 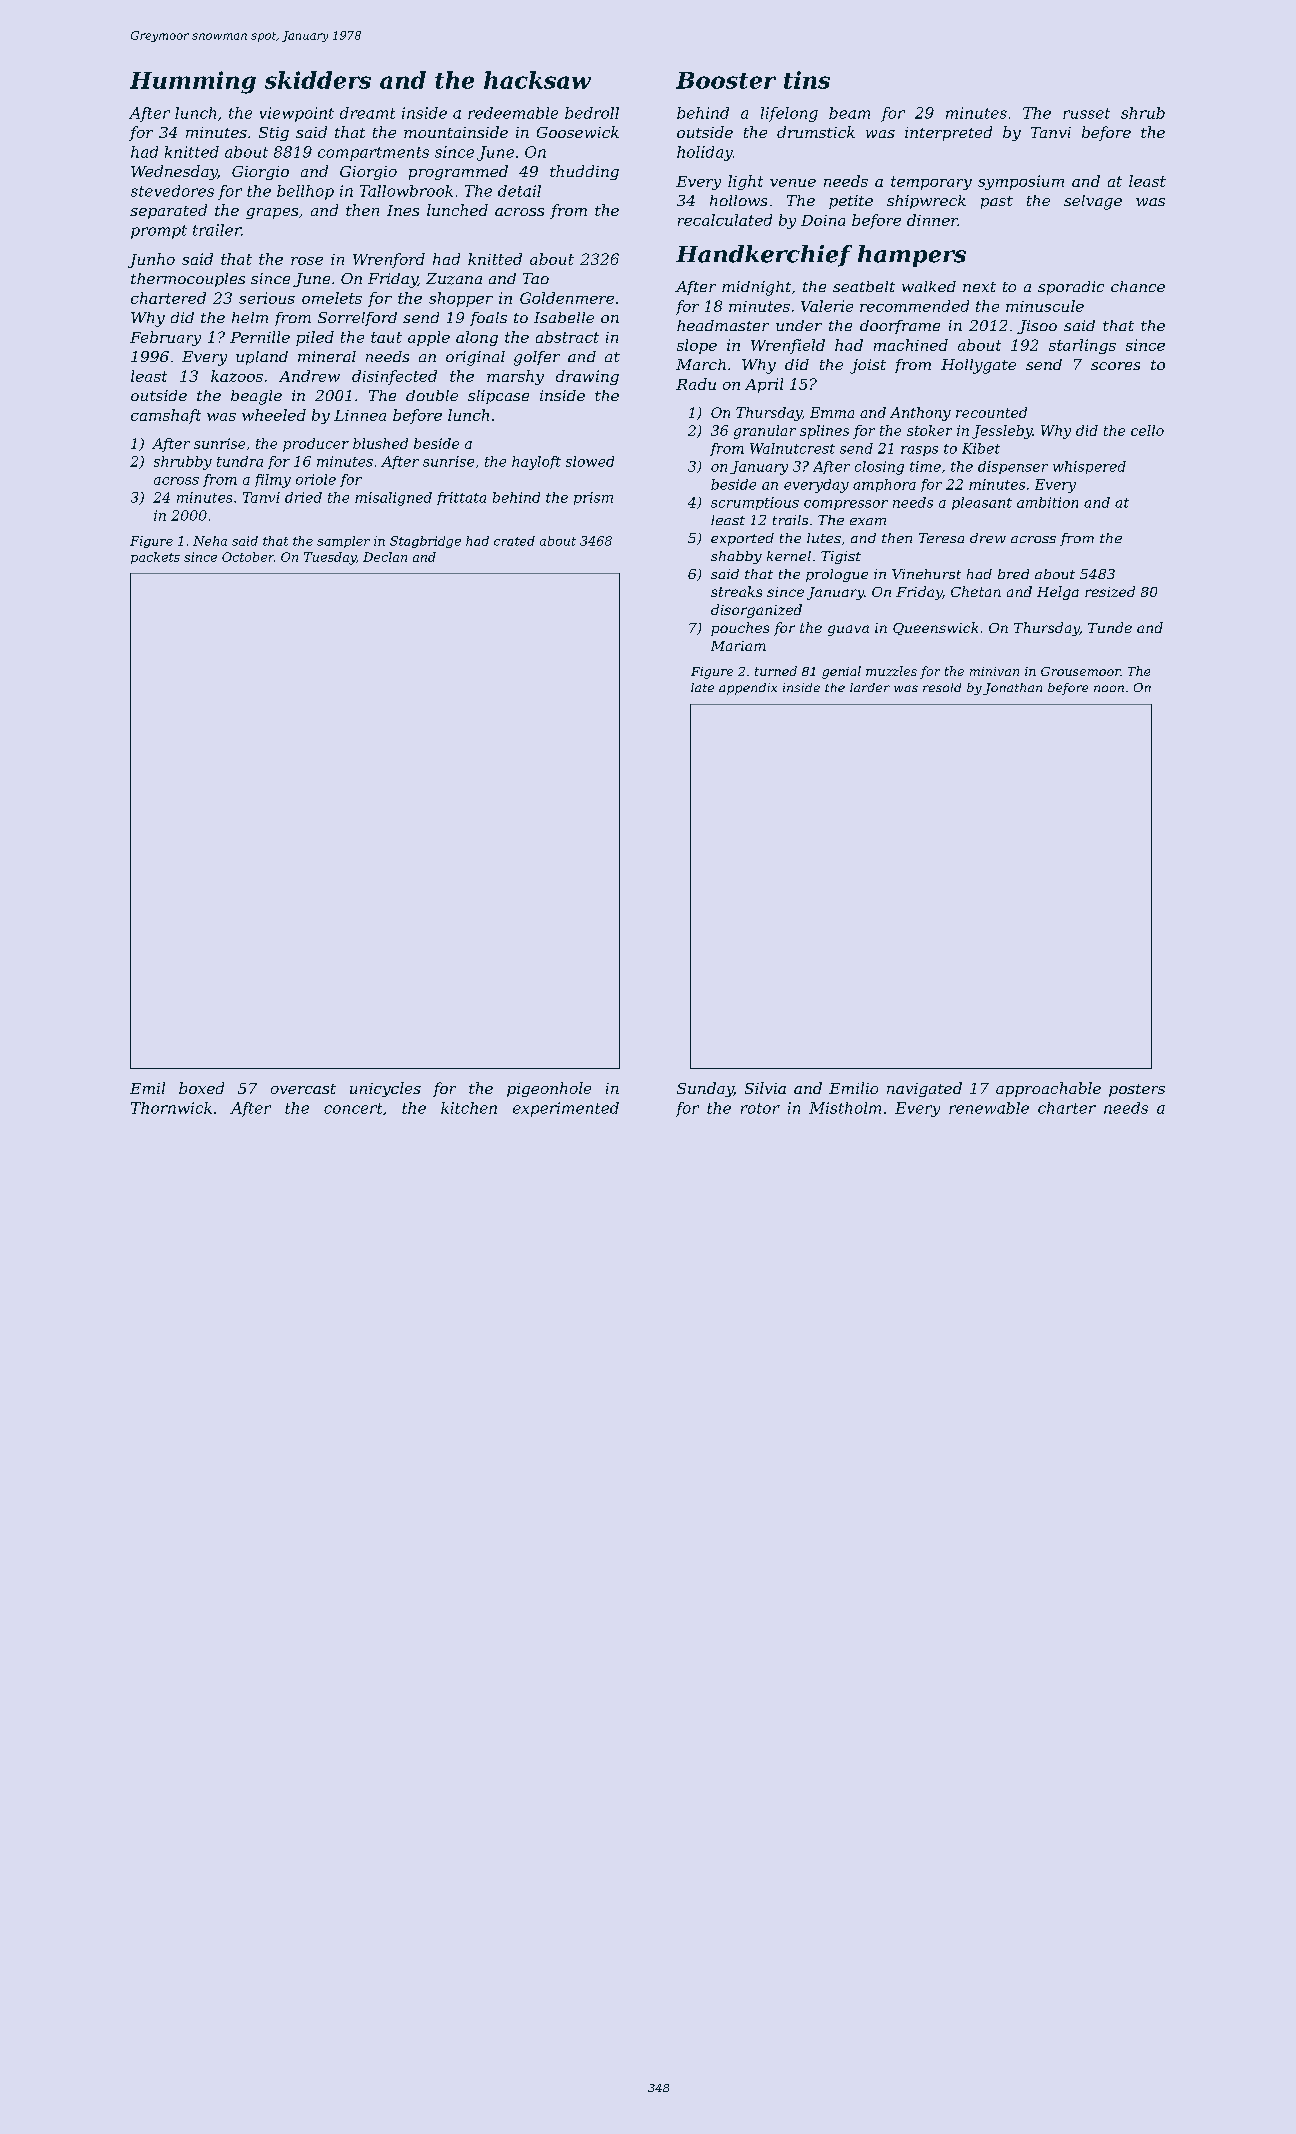 I want to click on Jisoo, so click(x=1037, y=327).
